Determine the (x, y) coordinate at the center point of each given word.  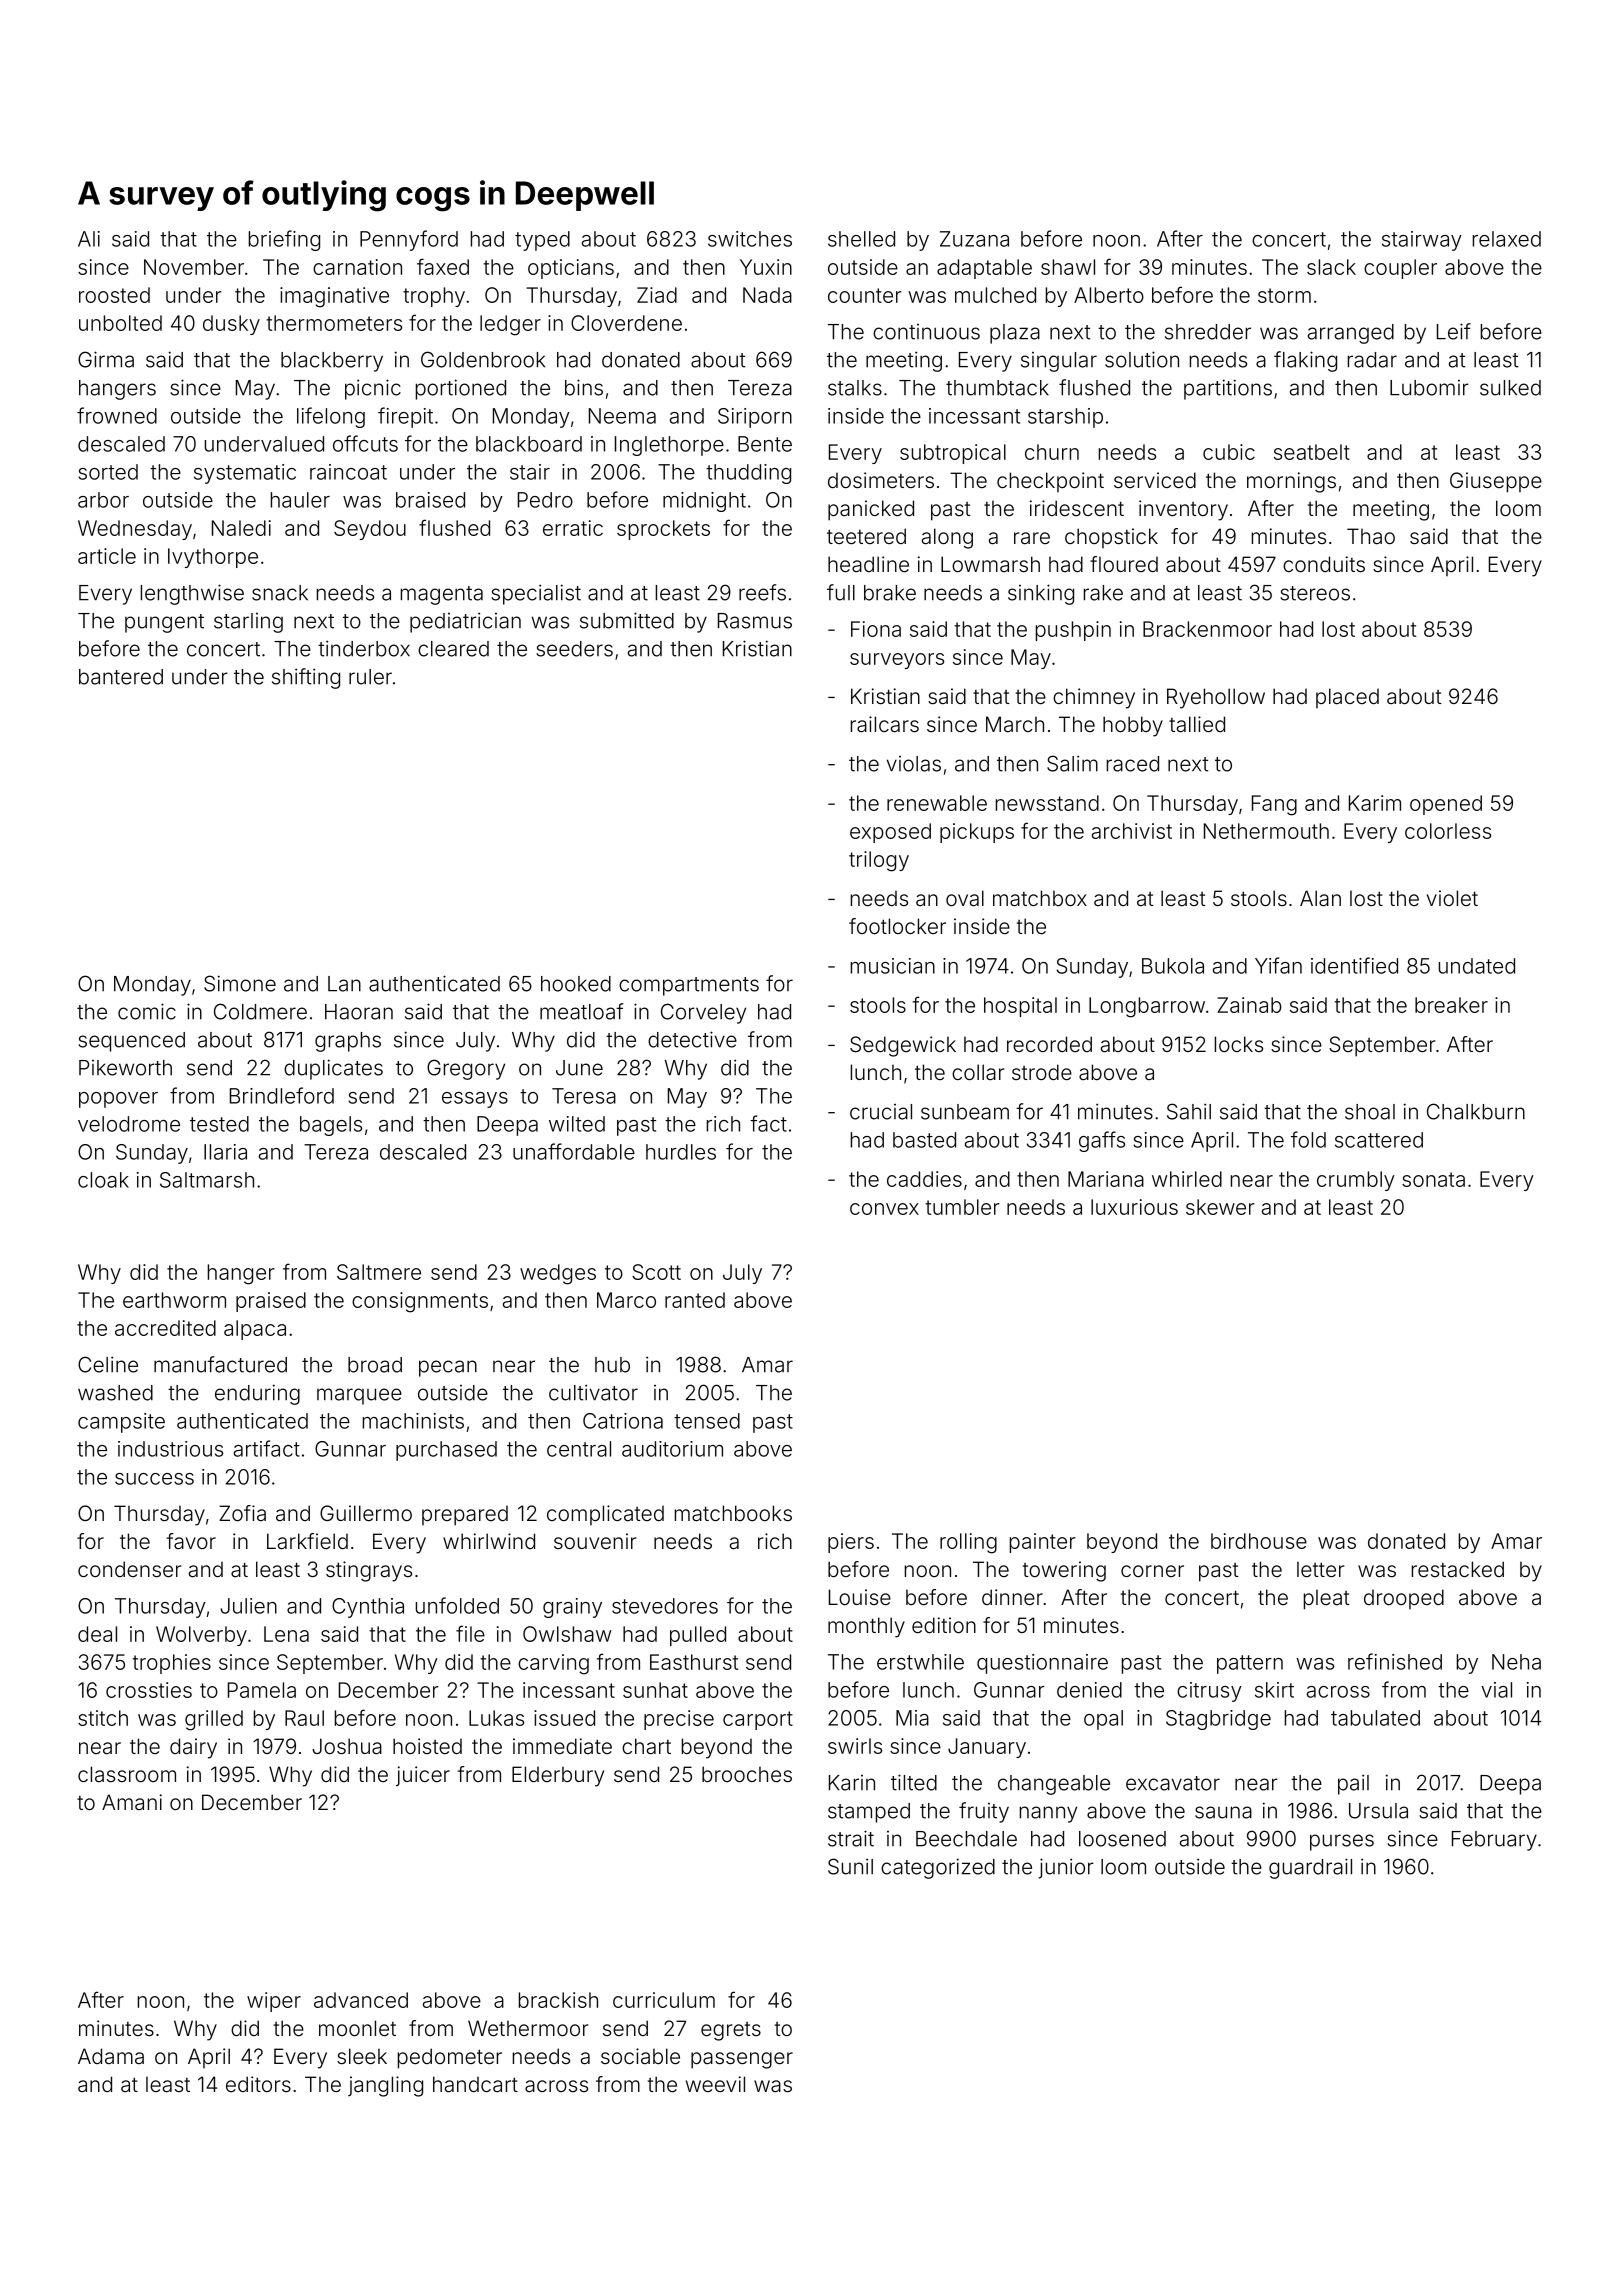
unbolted (120, 323)
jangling (385, 2086)
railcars (885, 724)
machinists (413, 1421)
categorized (938, 1868)
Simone (240, 983)
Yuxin (766, 267)
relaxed (1507, 239)
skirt (1274, 1690)
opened (1446, 805)
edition (944, 1625)
